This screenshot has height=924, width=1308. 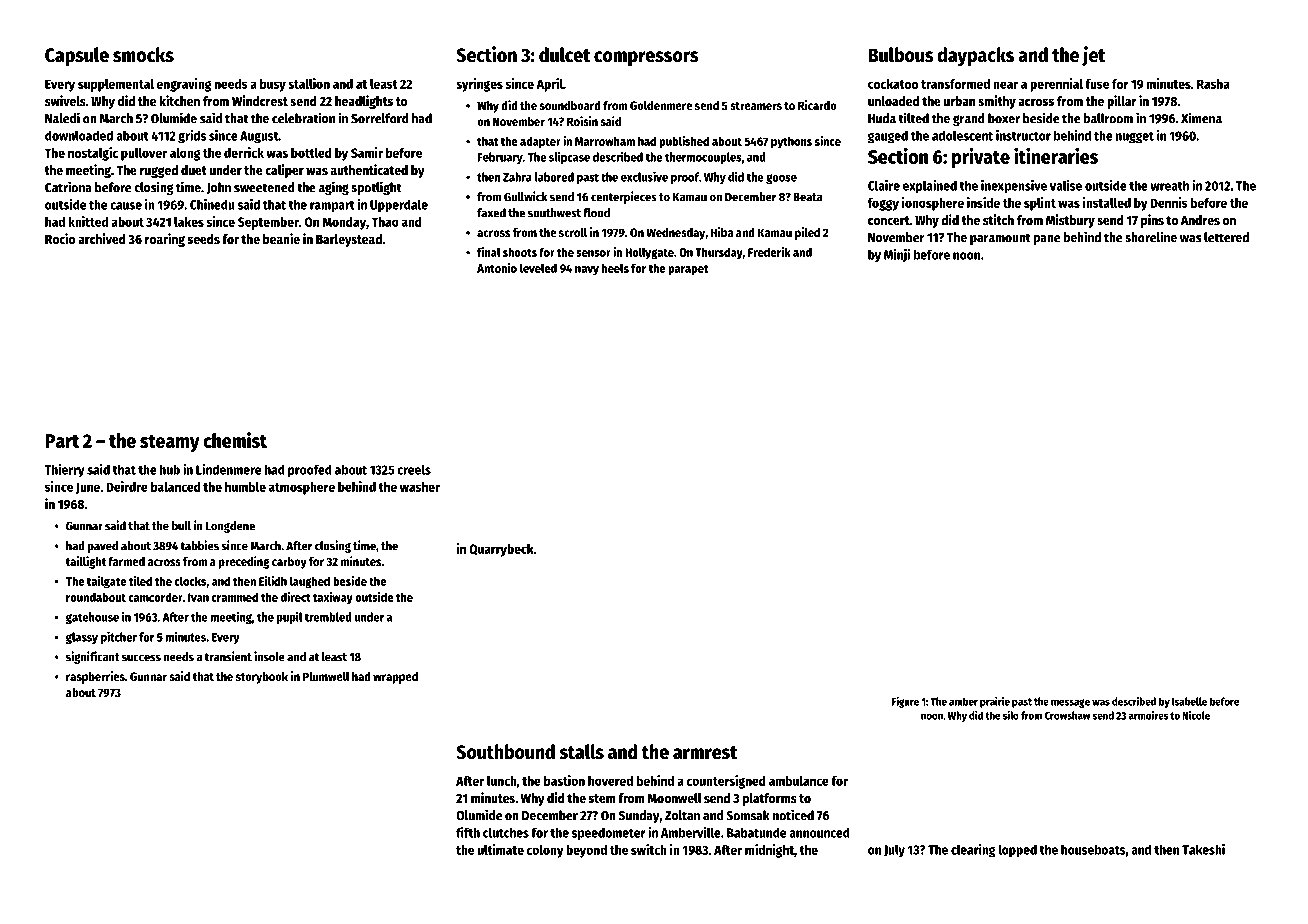 I want to click on beanie, so click(x=281, y=238).
